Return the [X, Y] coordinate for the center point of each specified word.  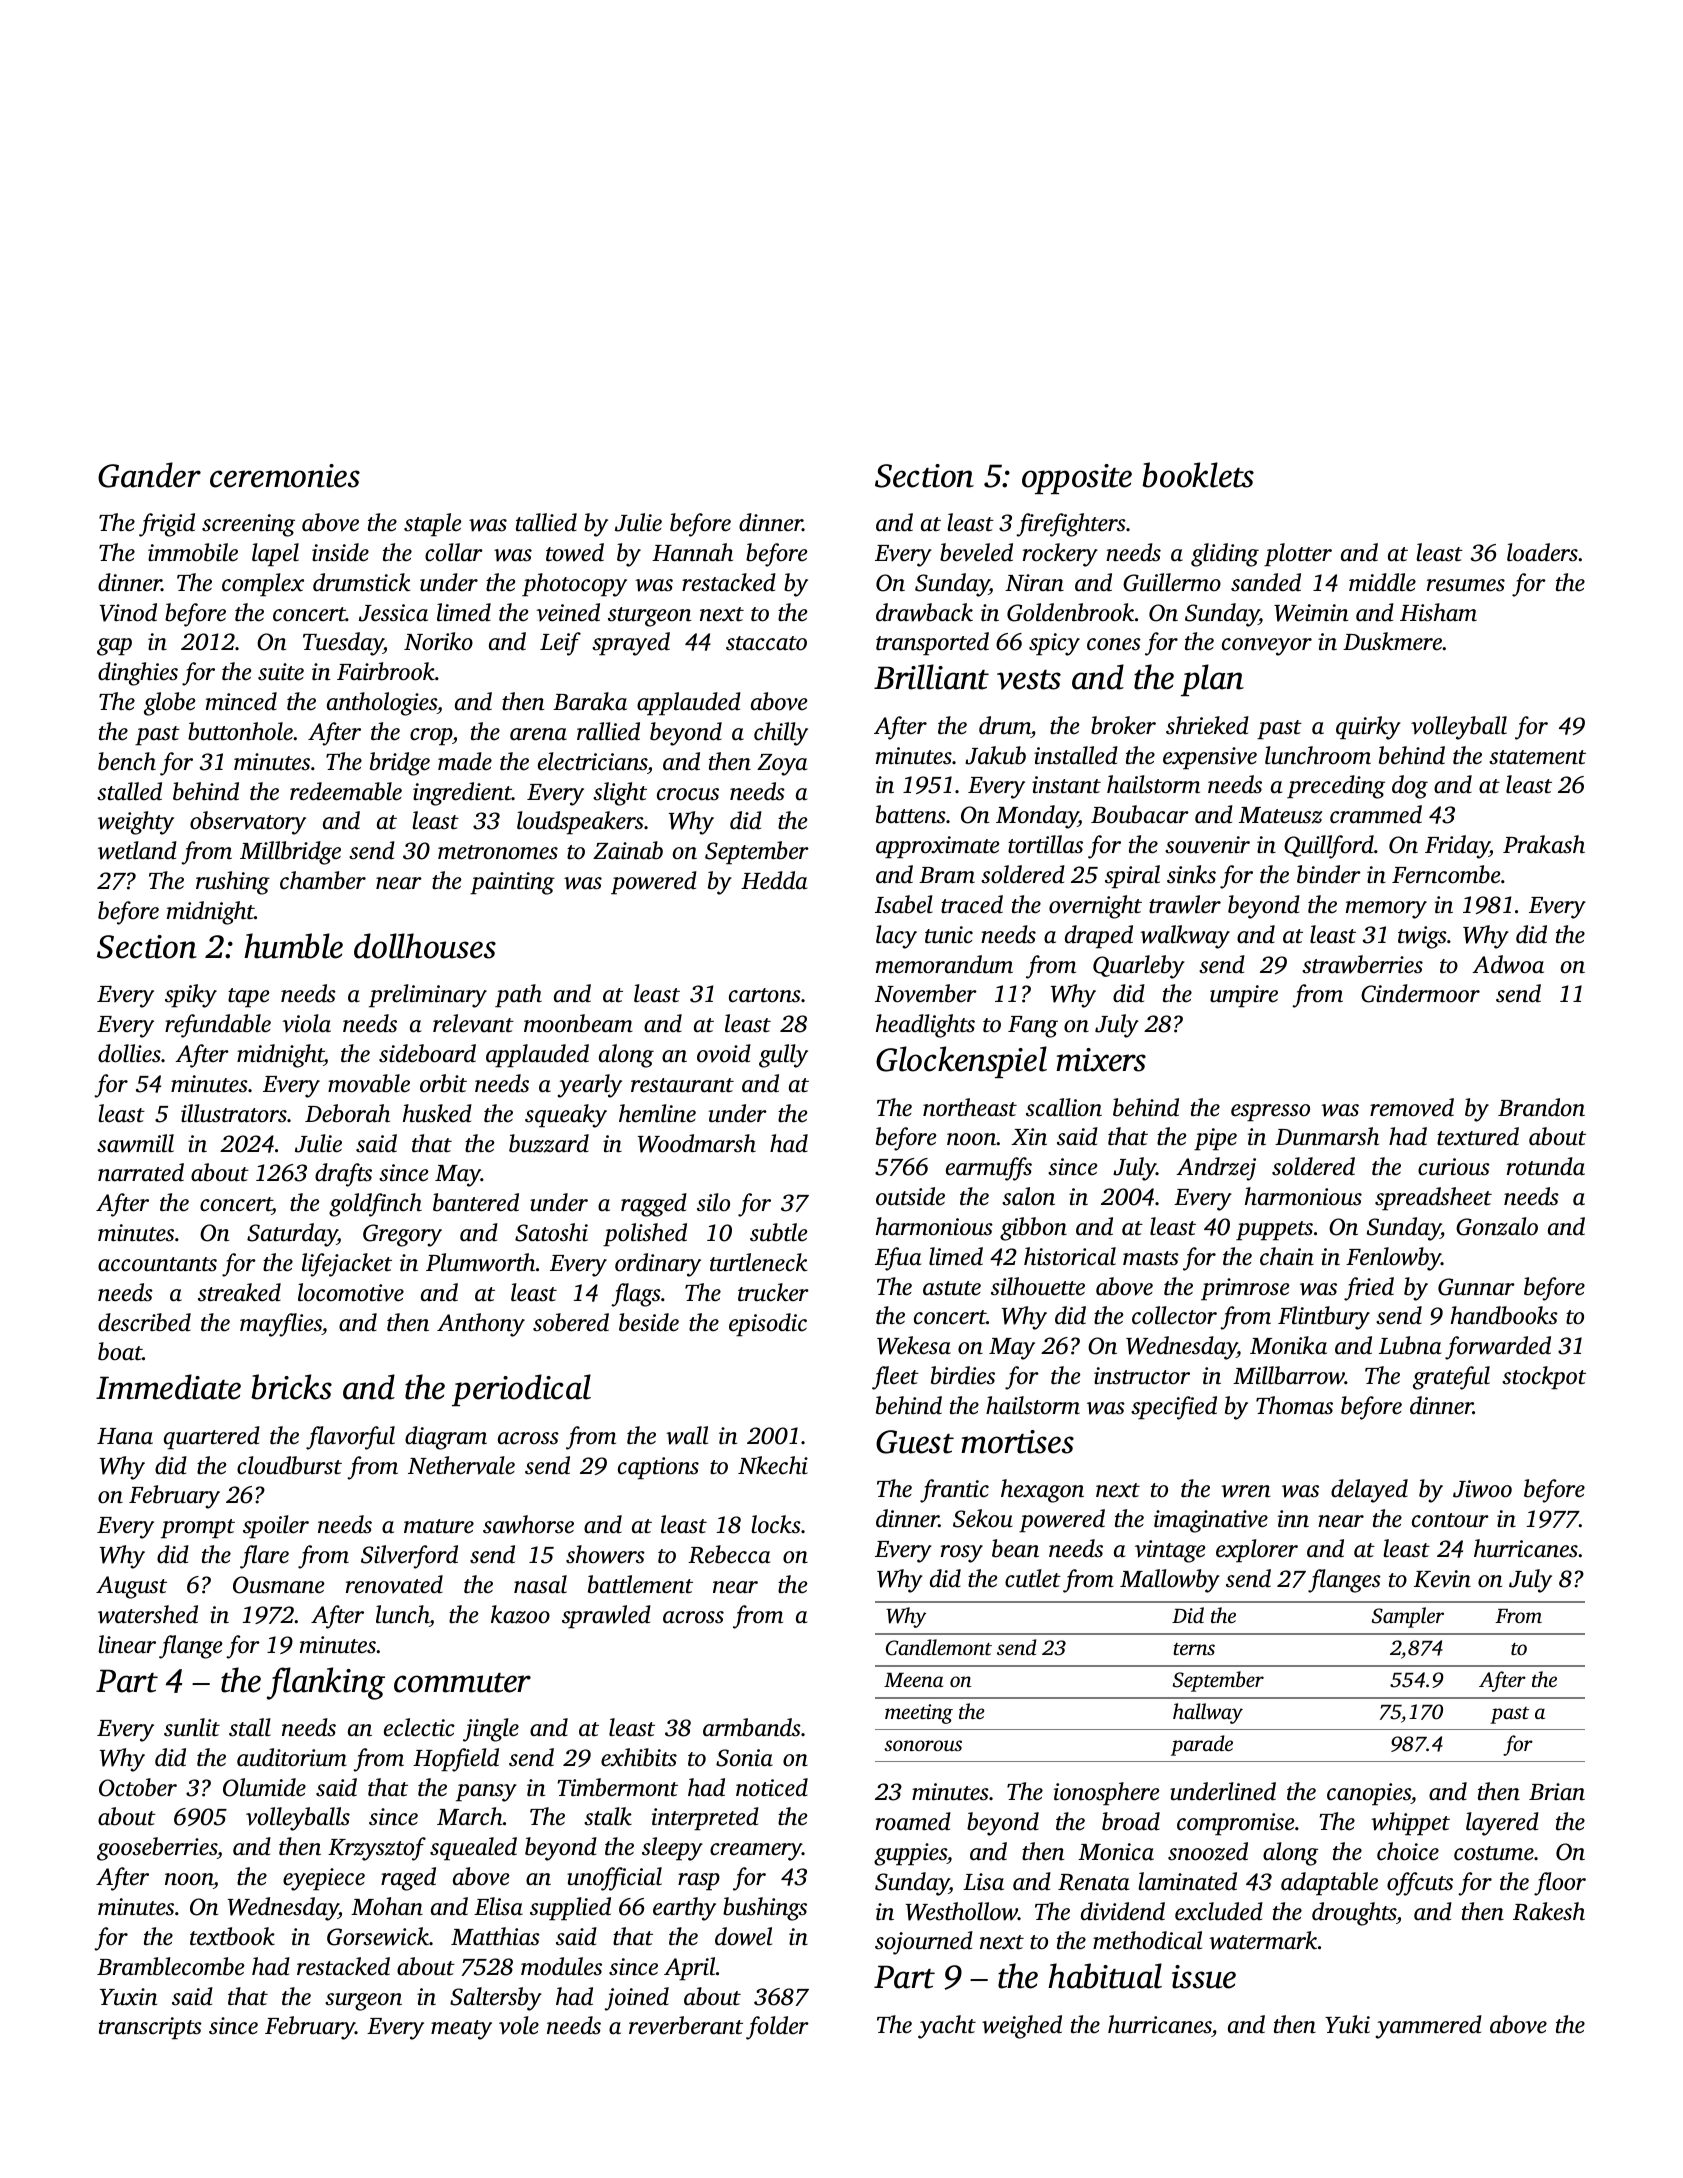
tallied [546, 522]
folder [777, 2028]
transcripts [150, 2028]
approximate [938, 847]
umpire [1244, 996]
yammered [1428, 2027]
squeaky [566, 1116]
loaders [1542, 552]
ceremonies [285, 476]
